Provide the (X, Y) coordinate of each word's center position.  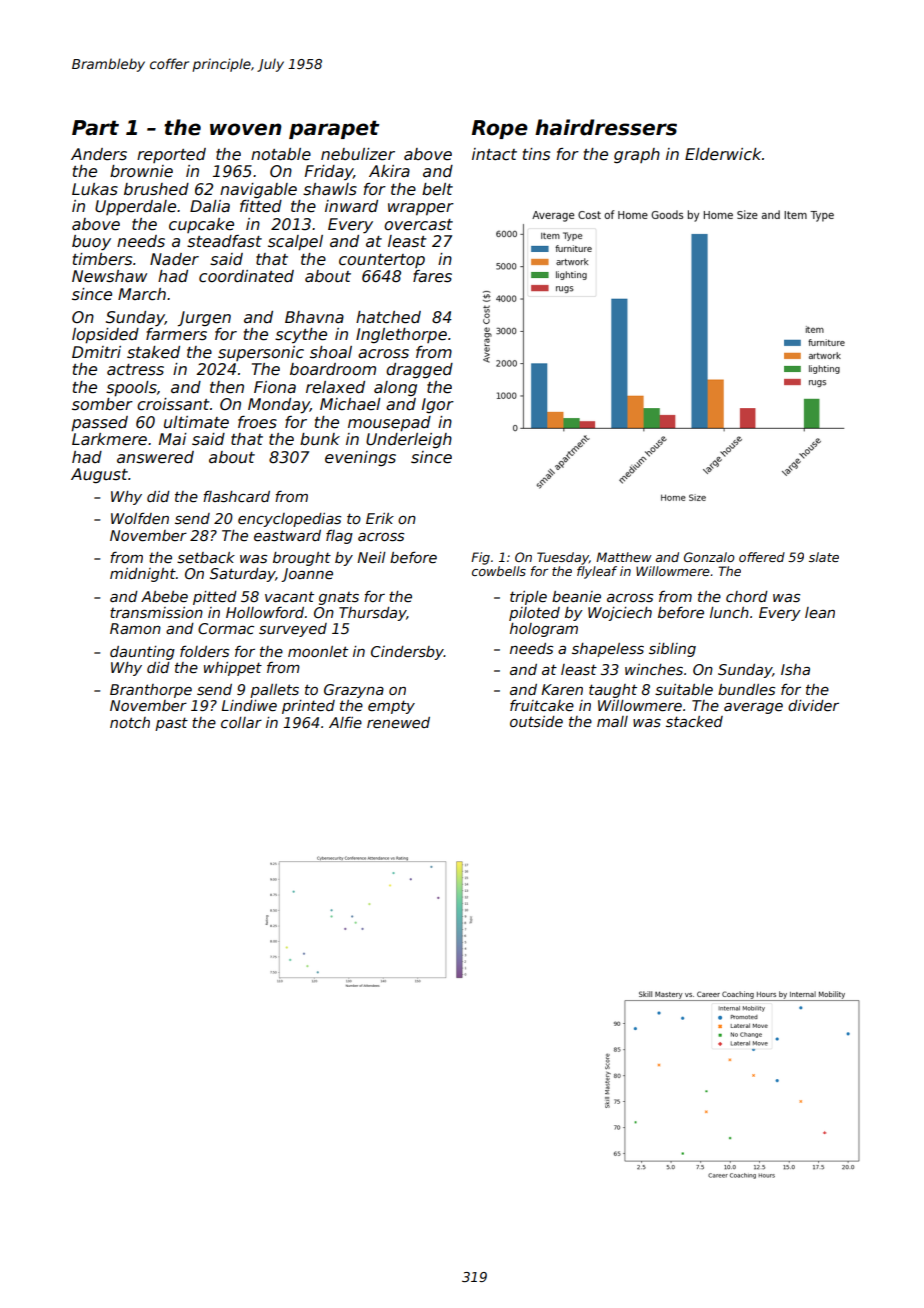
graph (637, 155)
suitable (684, 689)
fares (432, 276)
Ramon (135, 628)
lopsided (105, 335)
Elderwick (723, 154)
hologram (544, 630)
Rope (500, 129)
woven (246, 129)
